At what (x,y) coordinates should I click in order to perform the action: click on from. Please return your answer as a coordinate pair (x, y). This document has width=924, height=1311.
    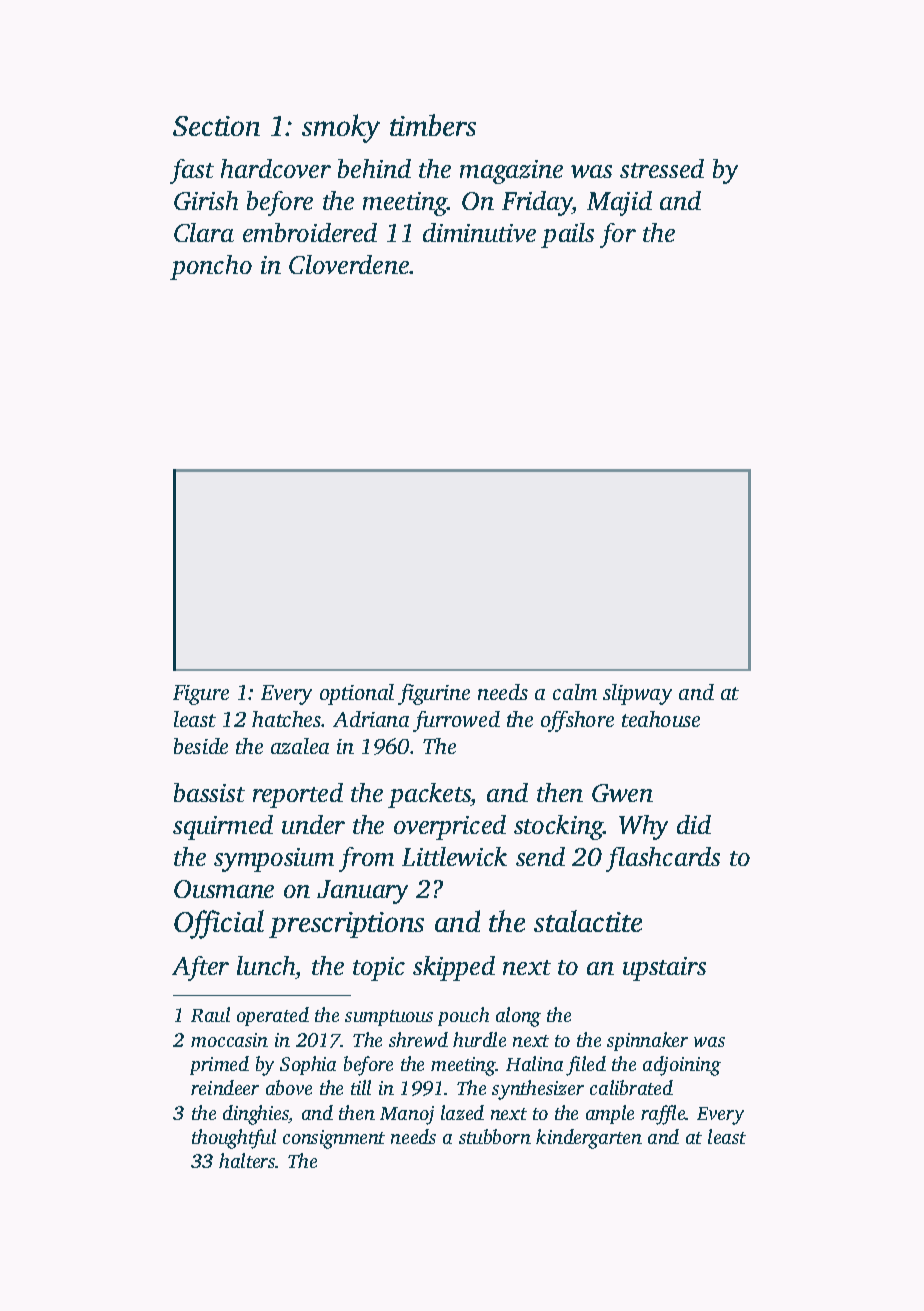
    Looking at the image, I should click on (366, 859).
